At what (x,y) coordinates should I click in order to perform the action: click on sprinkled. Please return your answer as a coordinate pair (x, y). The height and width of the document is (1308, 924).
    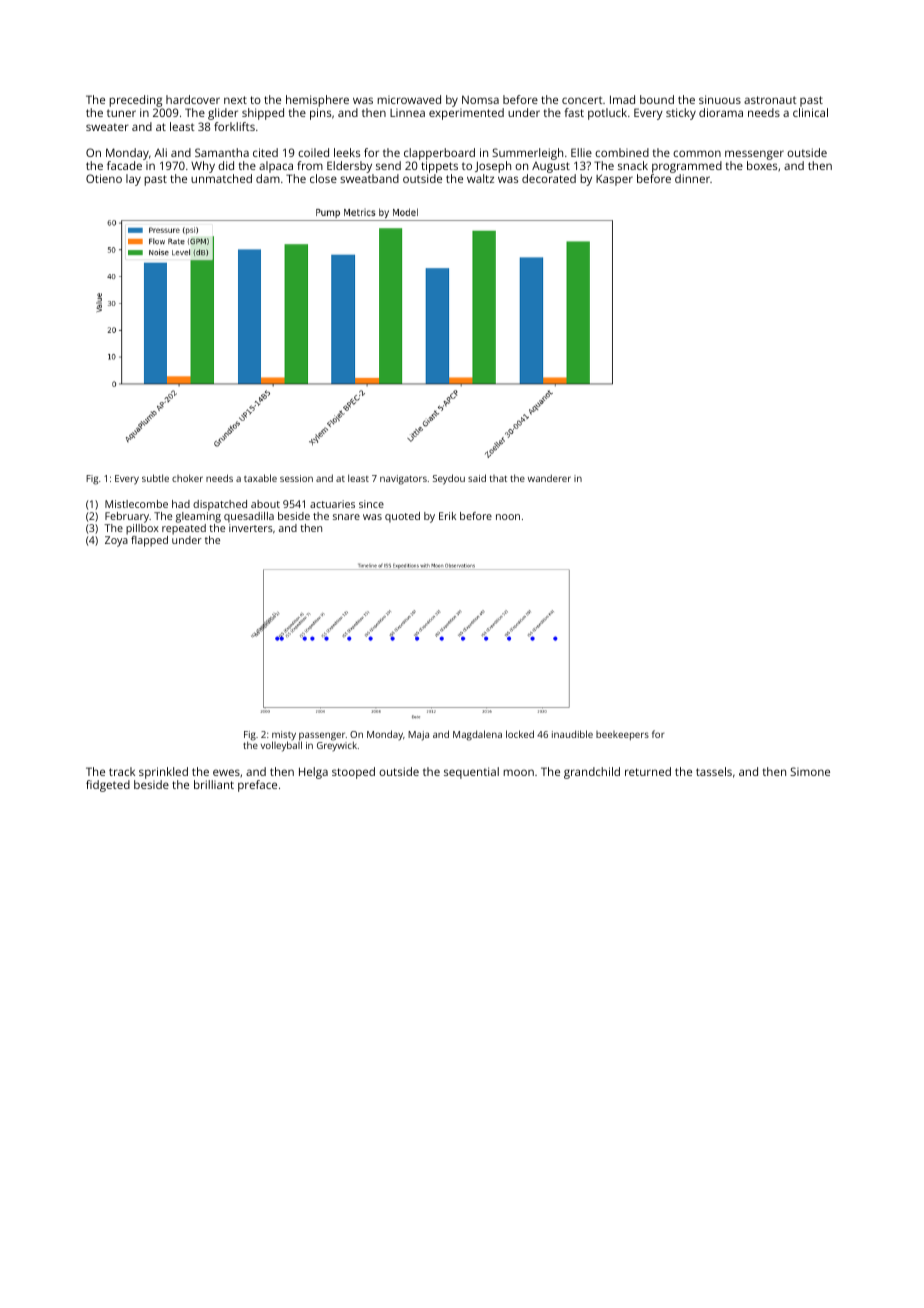
    Looking at the image, I should click on (163, 773).
